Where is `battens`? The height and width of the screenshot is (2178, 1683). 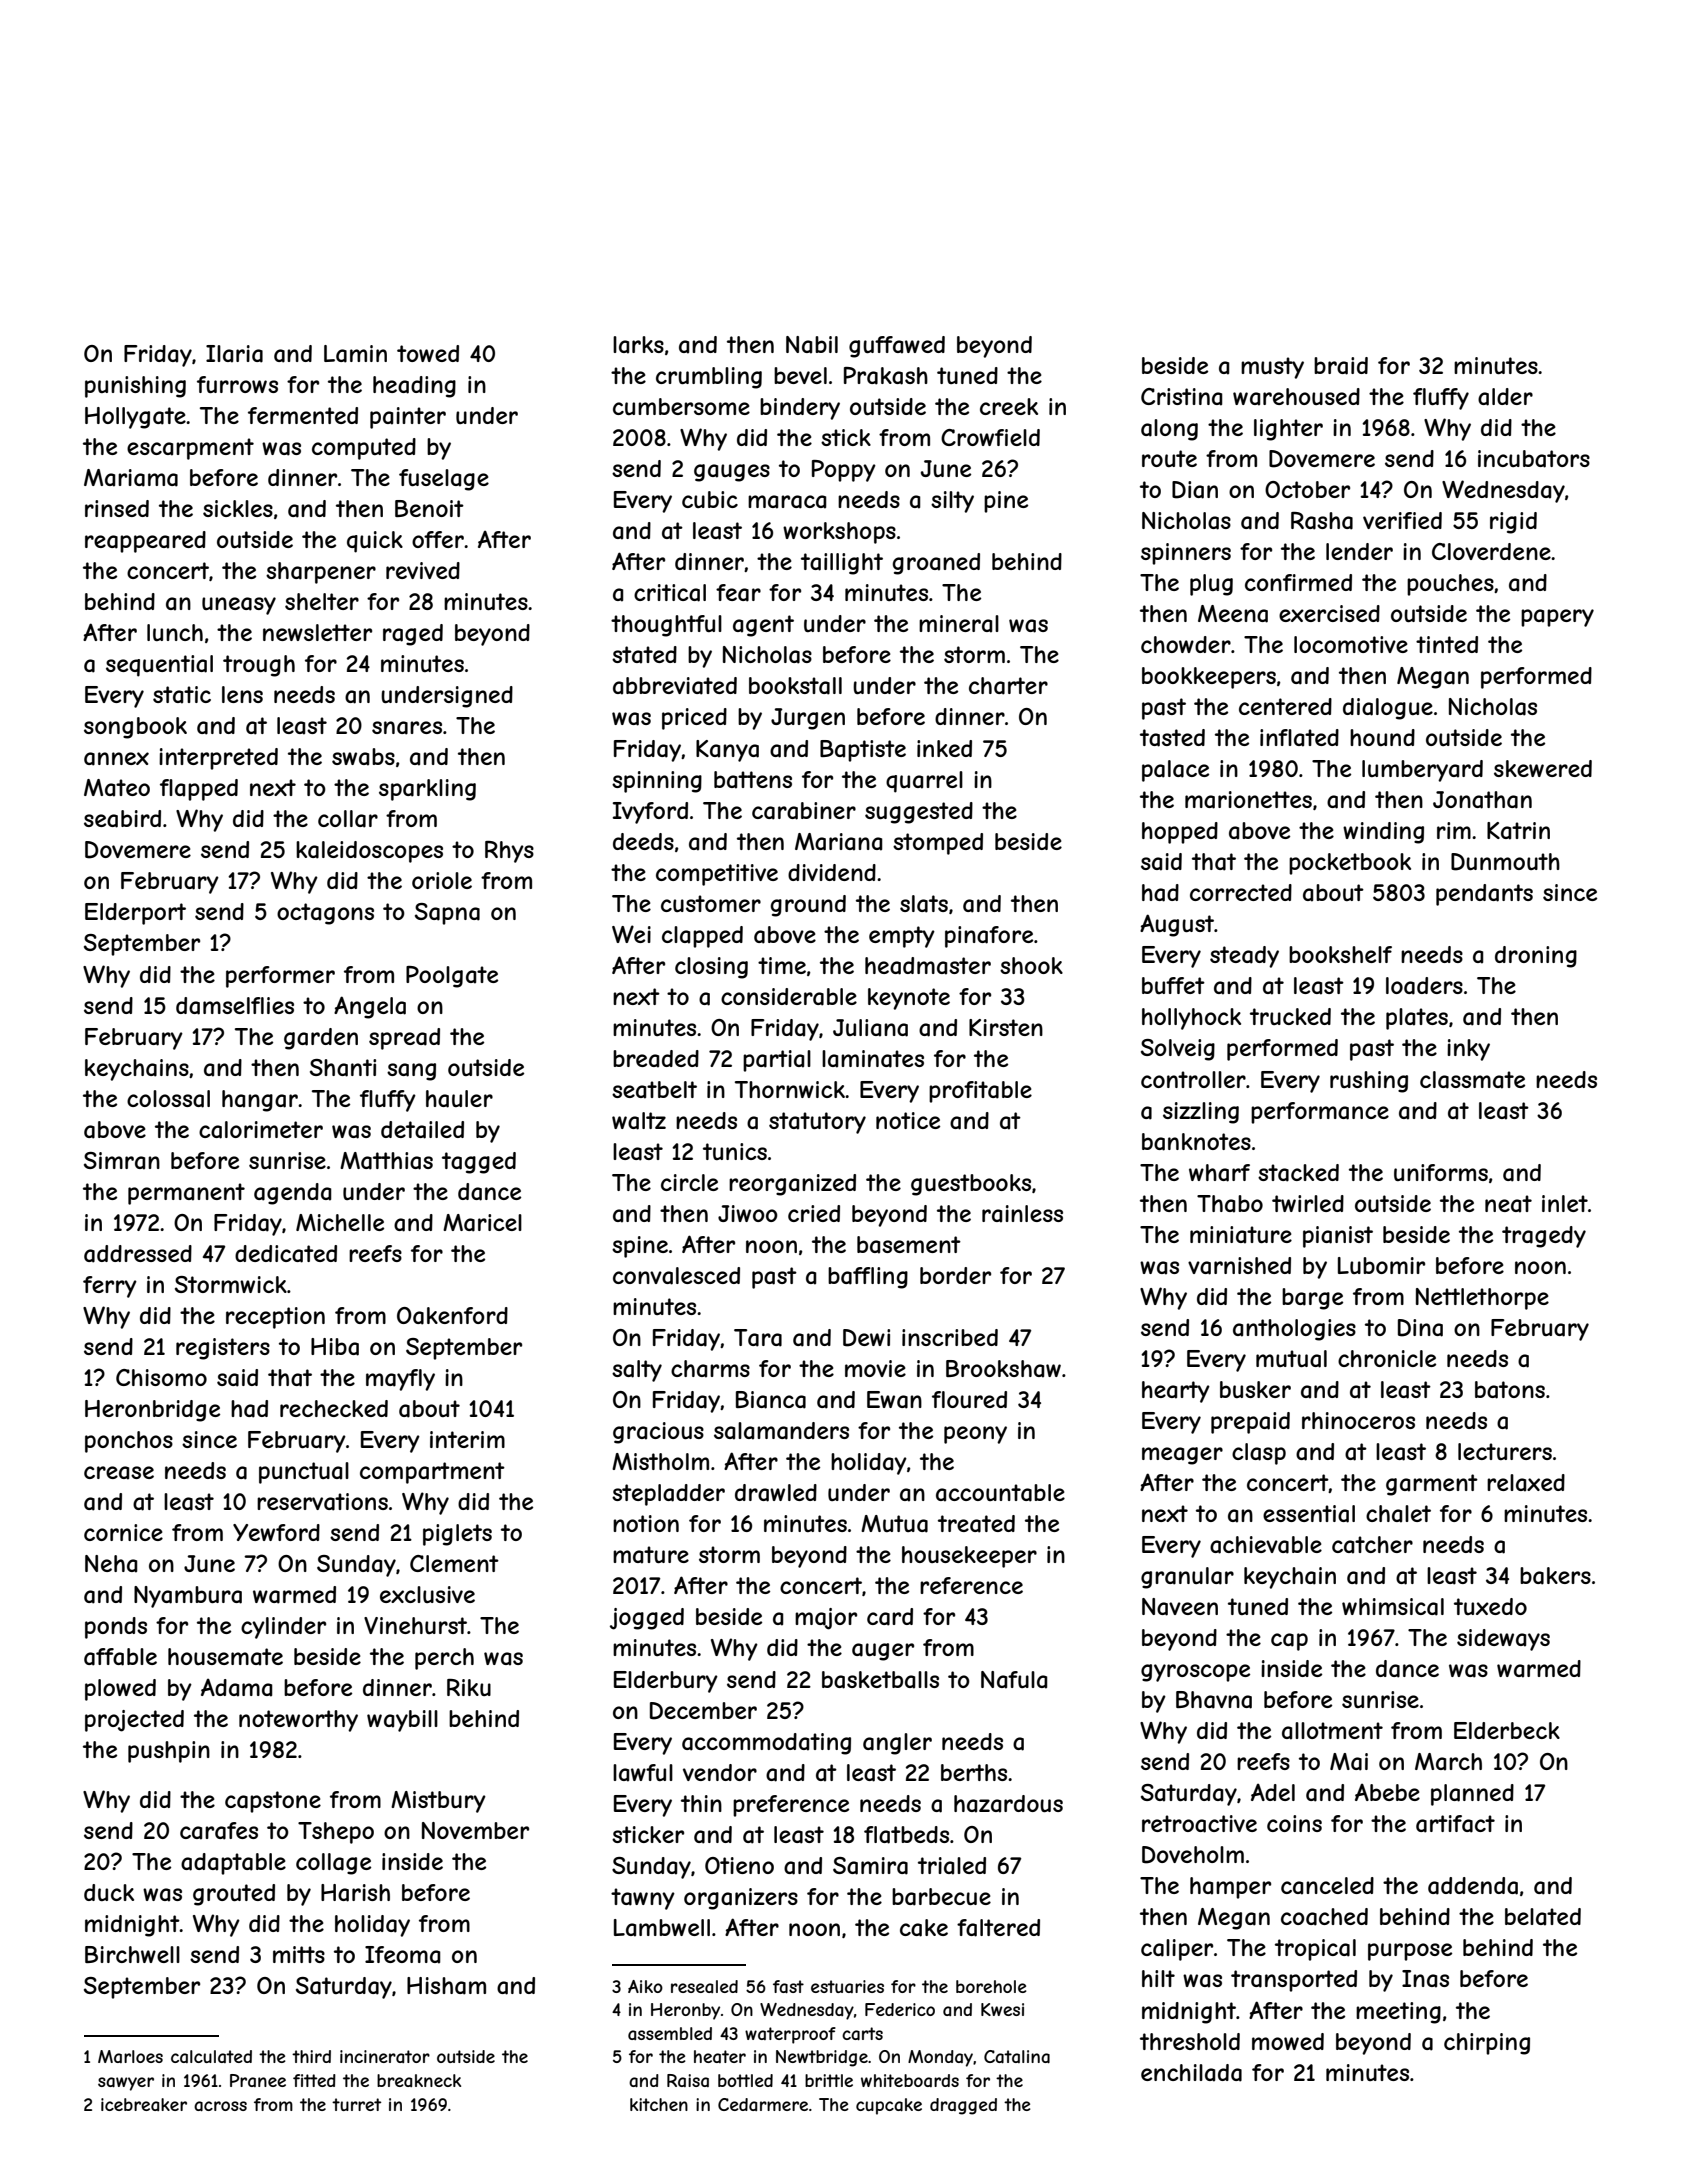 battens is located at coordinates (753, 780).
